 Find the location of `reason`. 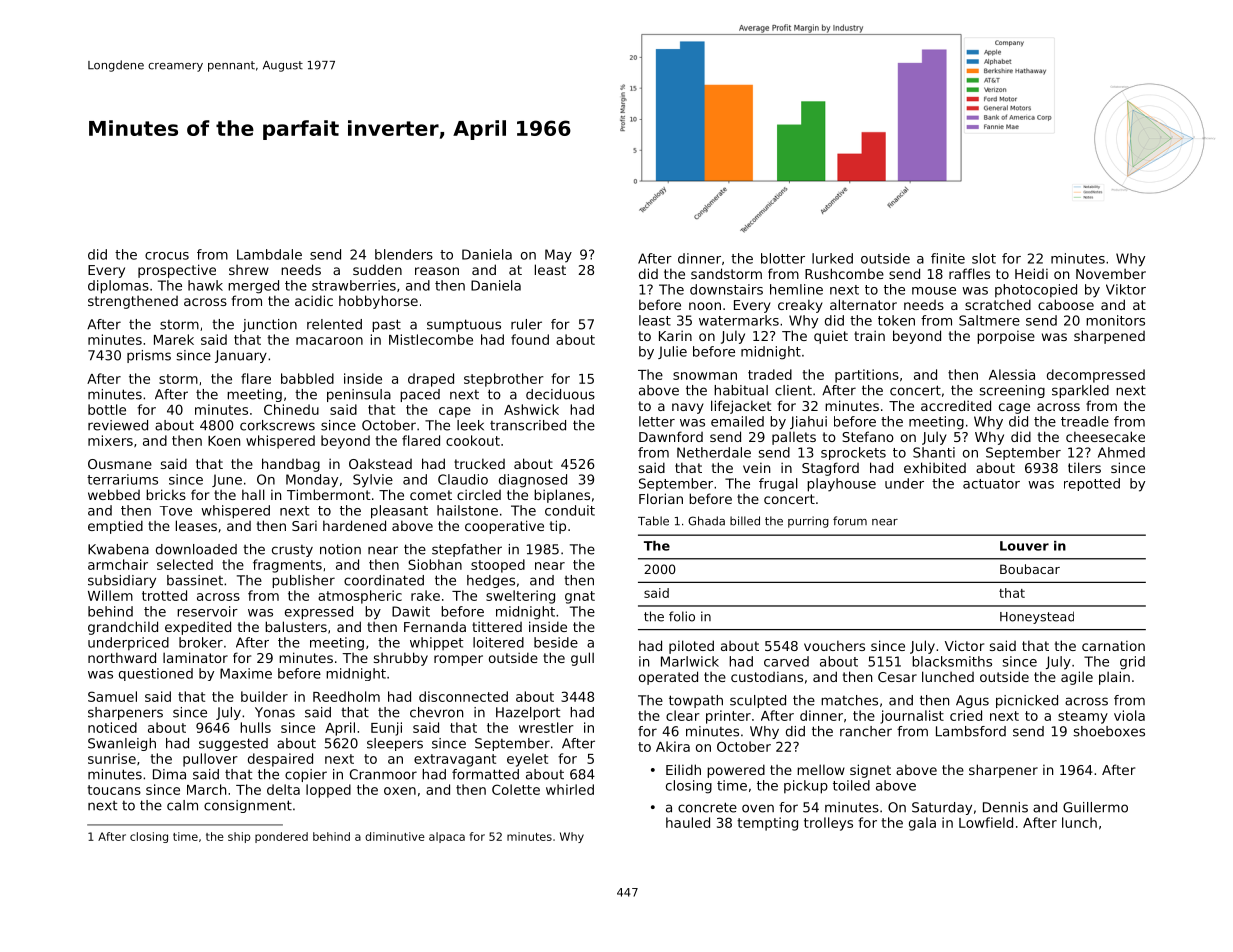

reason is located at coordinates (437, 271).
